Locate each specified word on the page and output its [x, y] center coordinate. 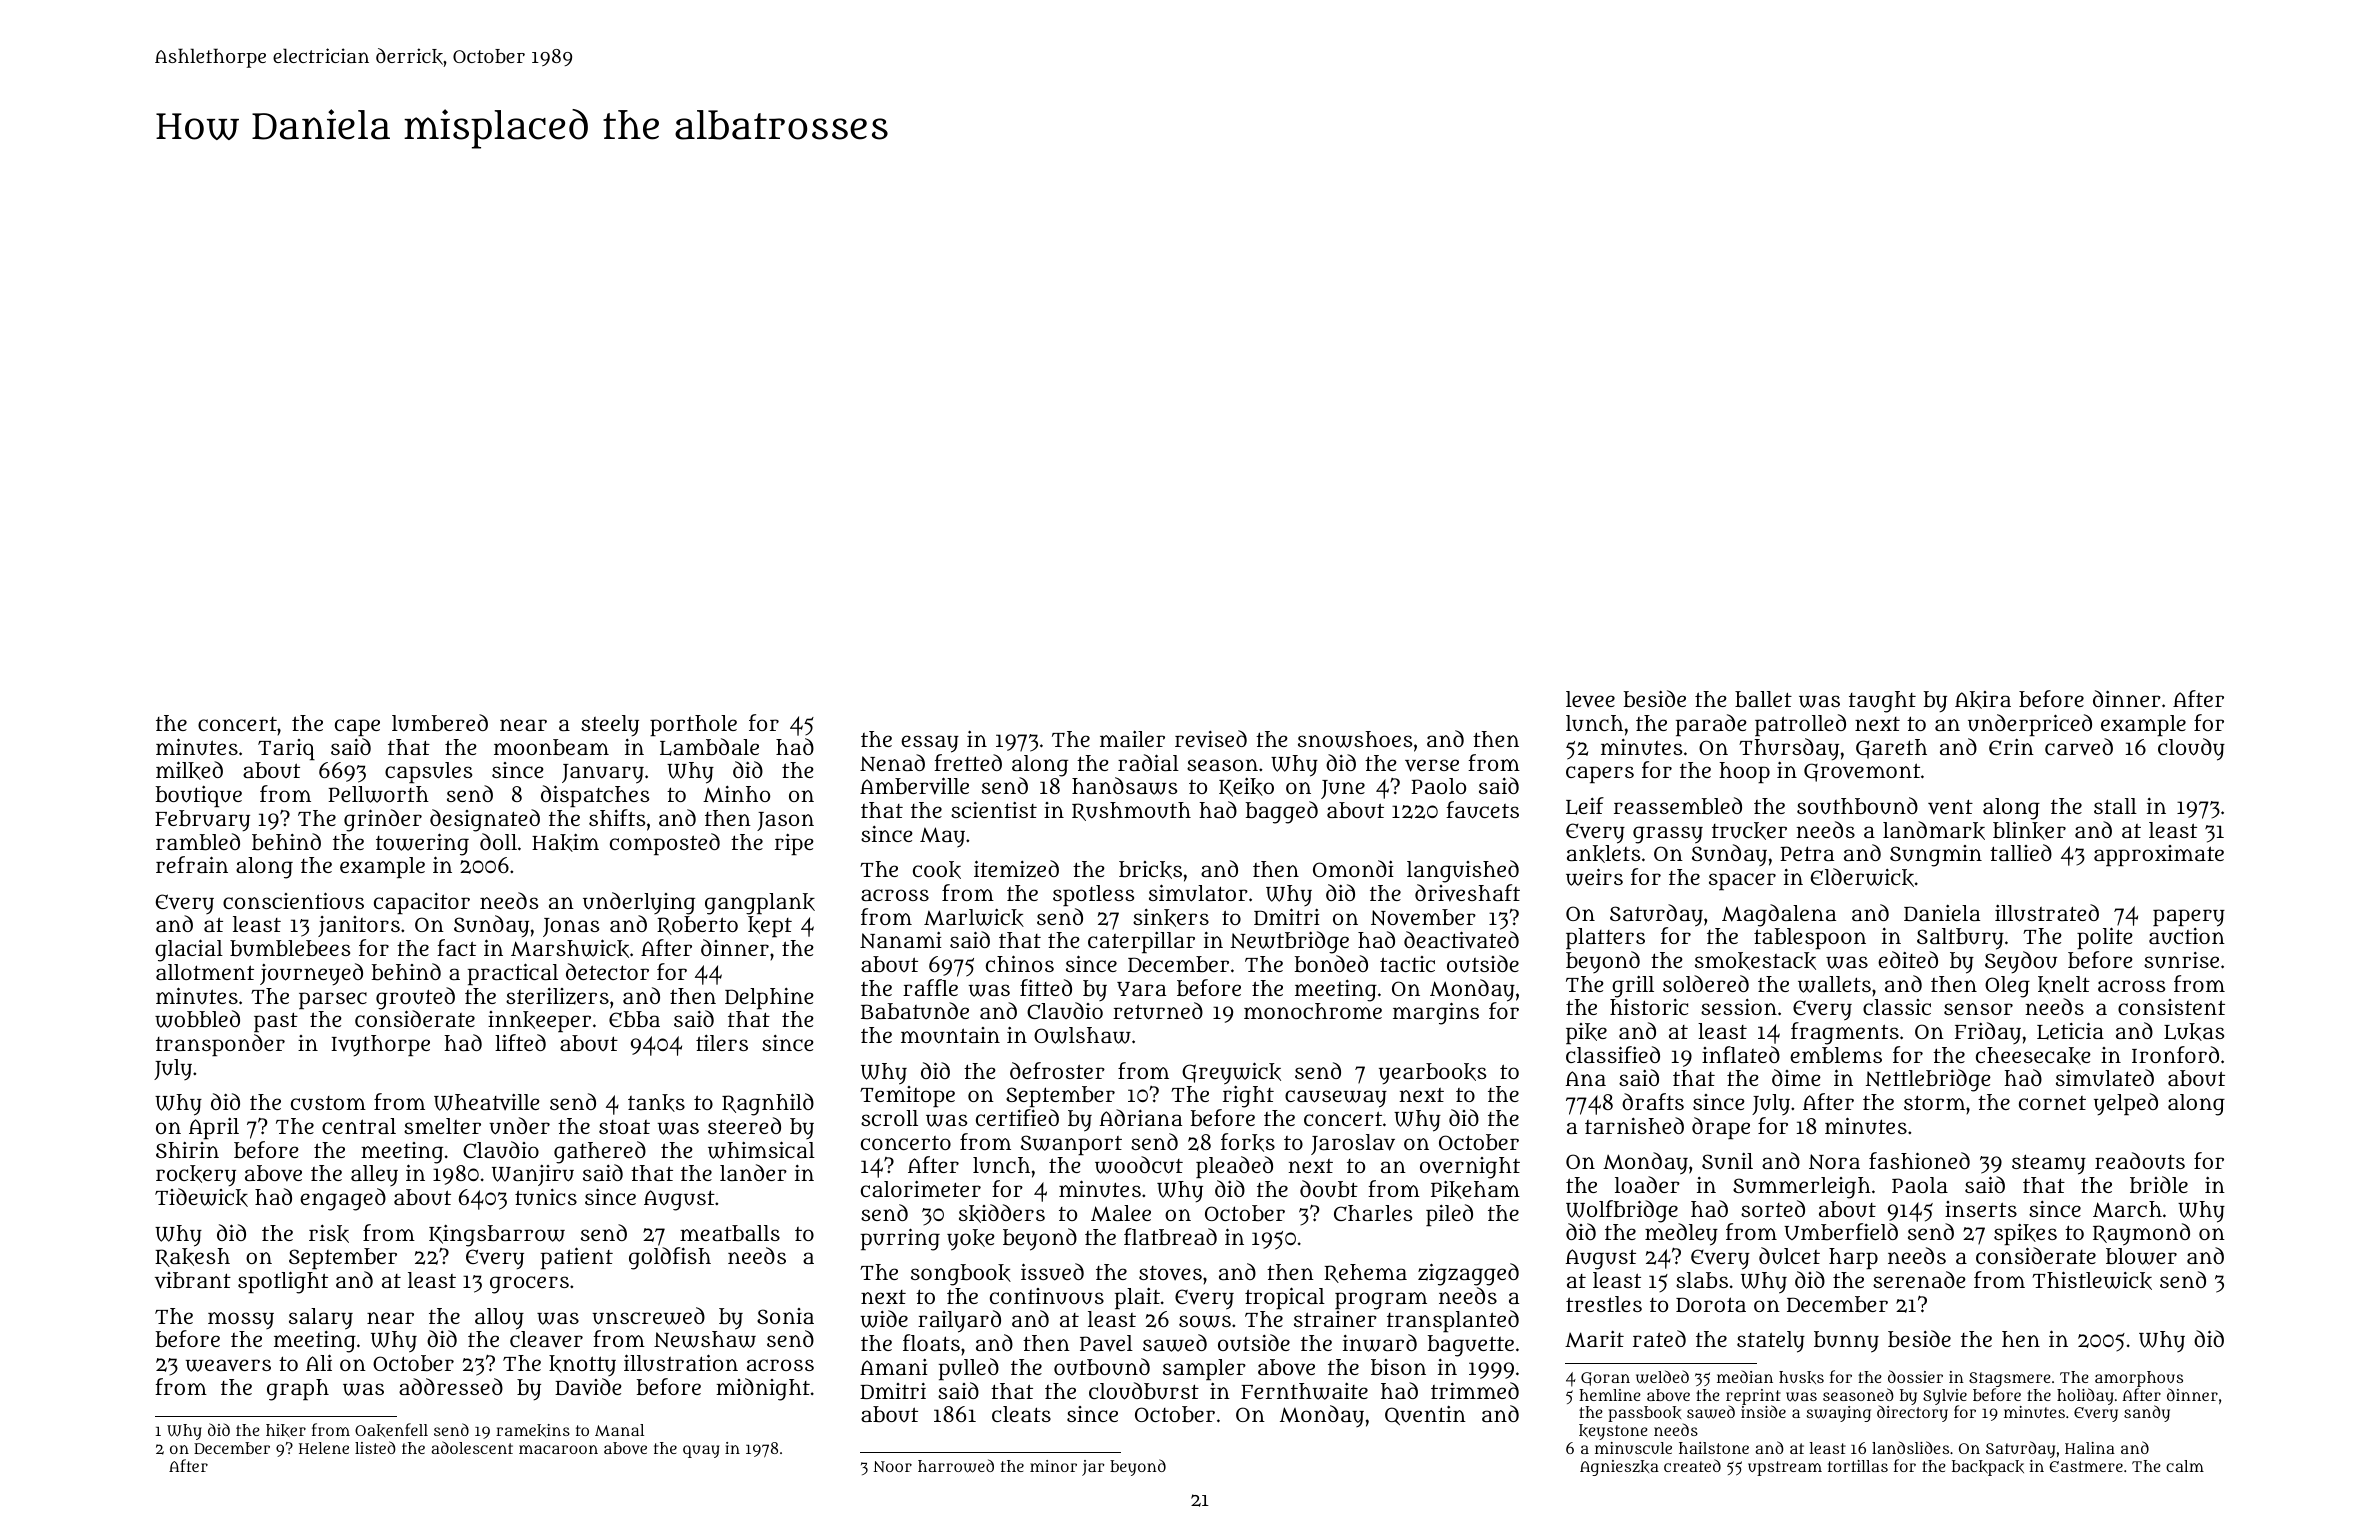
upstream [1785, 1468]
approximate [2159, 855]
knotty [582, 1365]
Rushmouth [1131, 811]
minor [1053, 1466]
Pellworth [378, 794]
